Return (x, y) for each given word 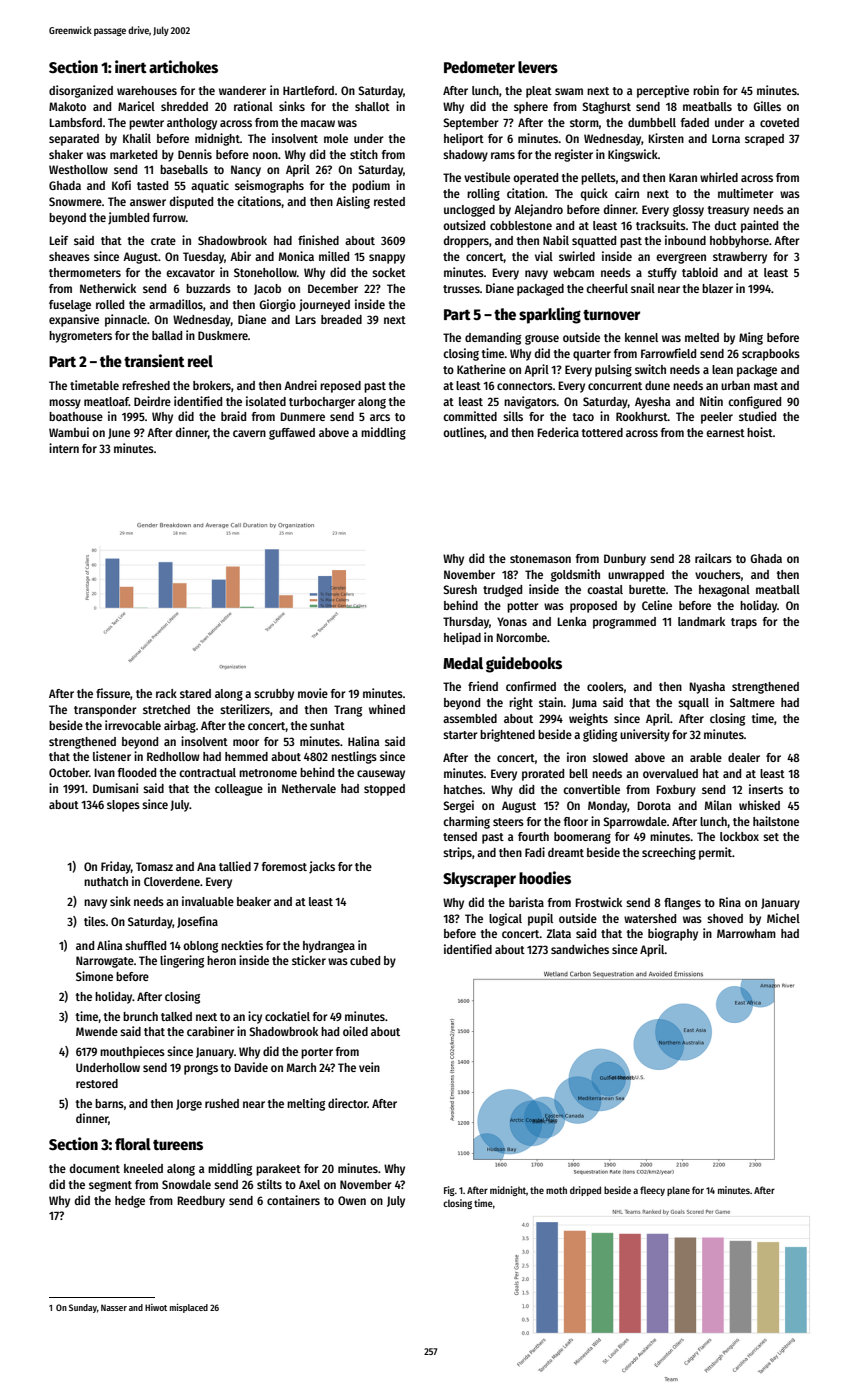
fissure (113, 693)
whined (387, 709)
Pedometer (479, 67)
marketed (133, 154)
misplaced (189, 1308)
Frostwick (598, 902)
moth (556, 1190)
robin (706, 90)
